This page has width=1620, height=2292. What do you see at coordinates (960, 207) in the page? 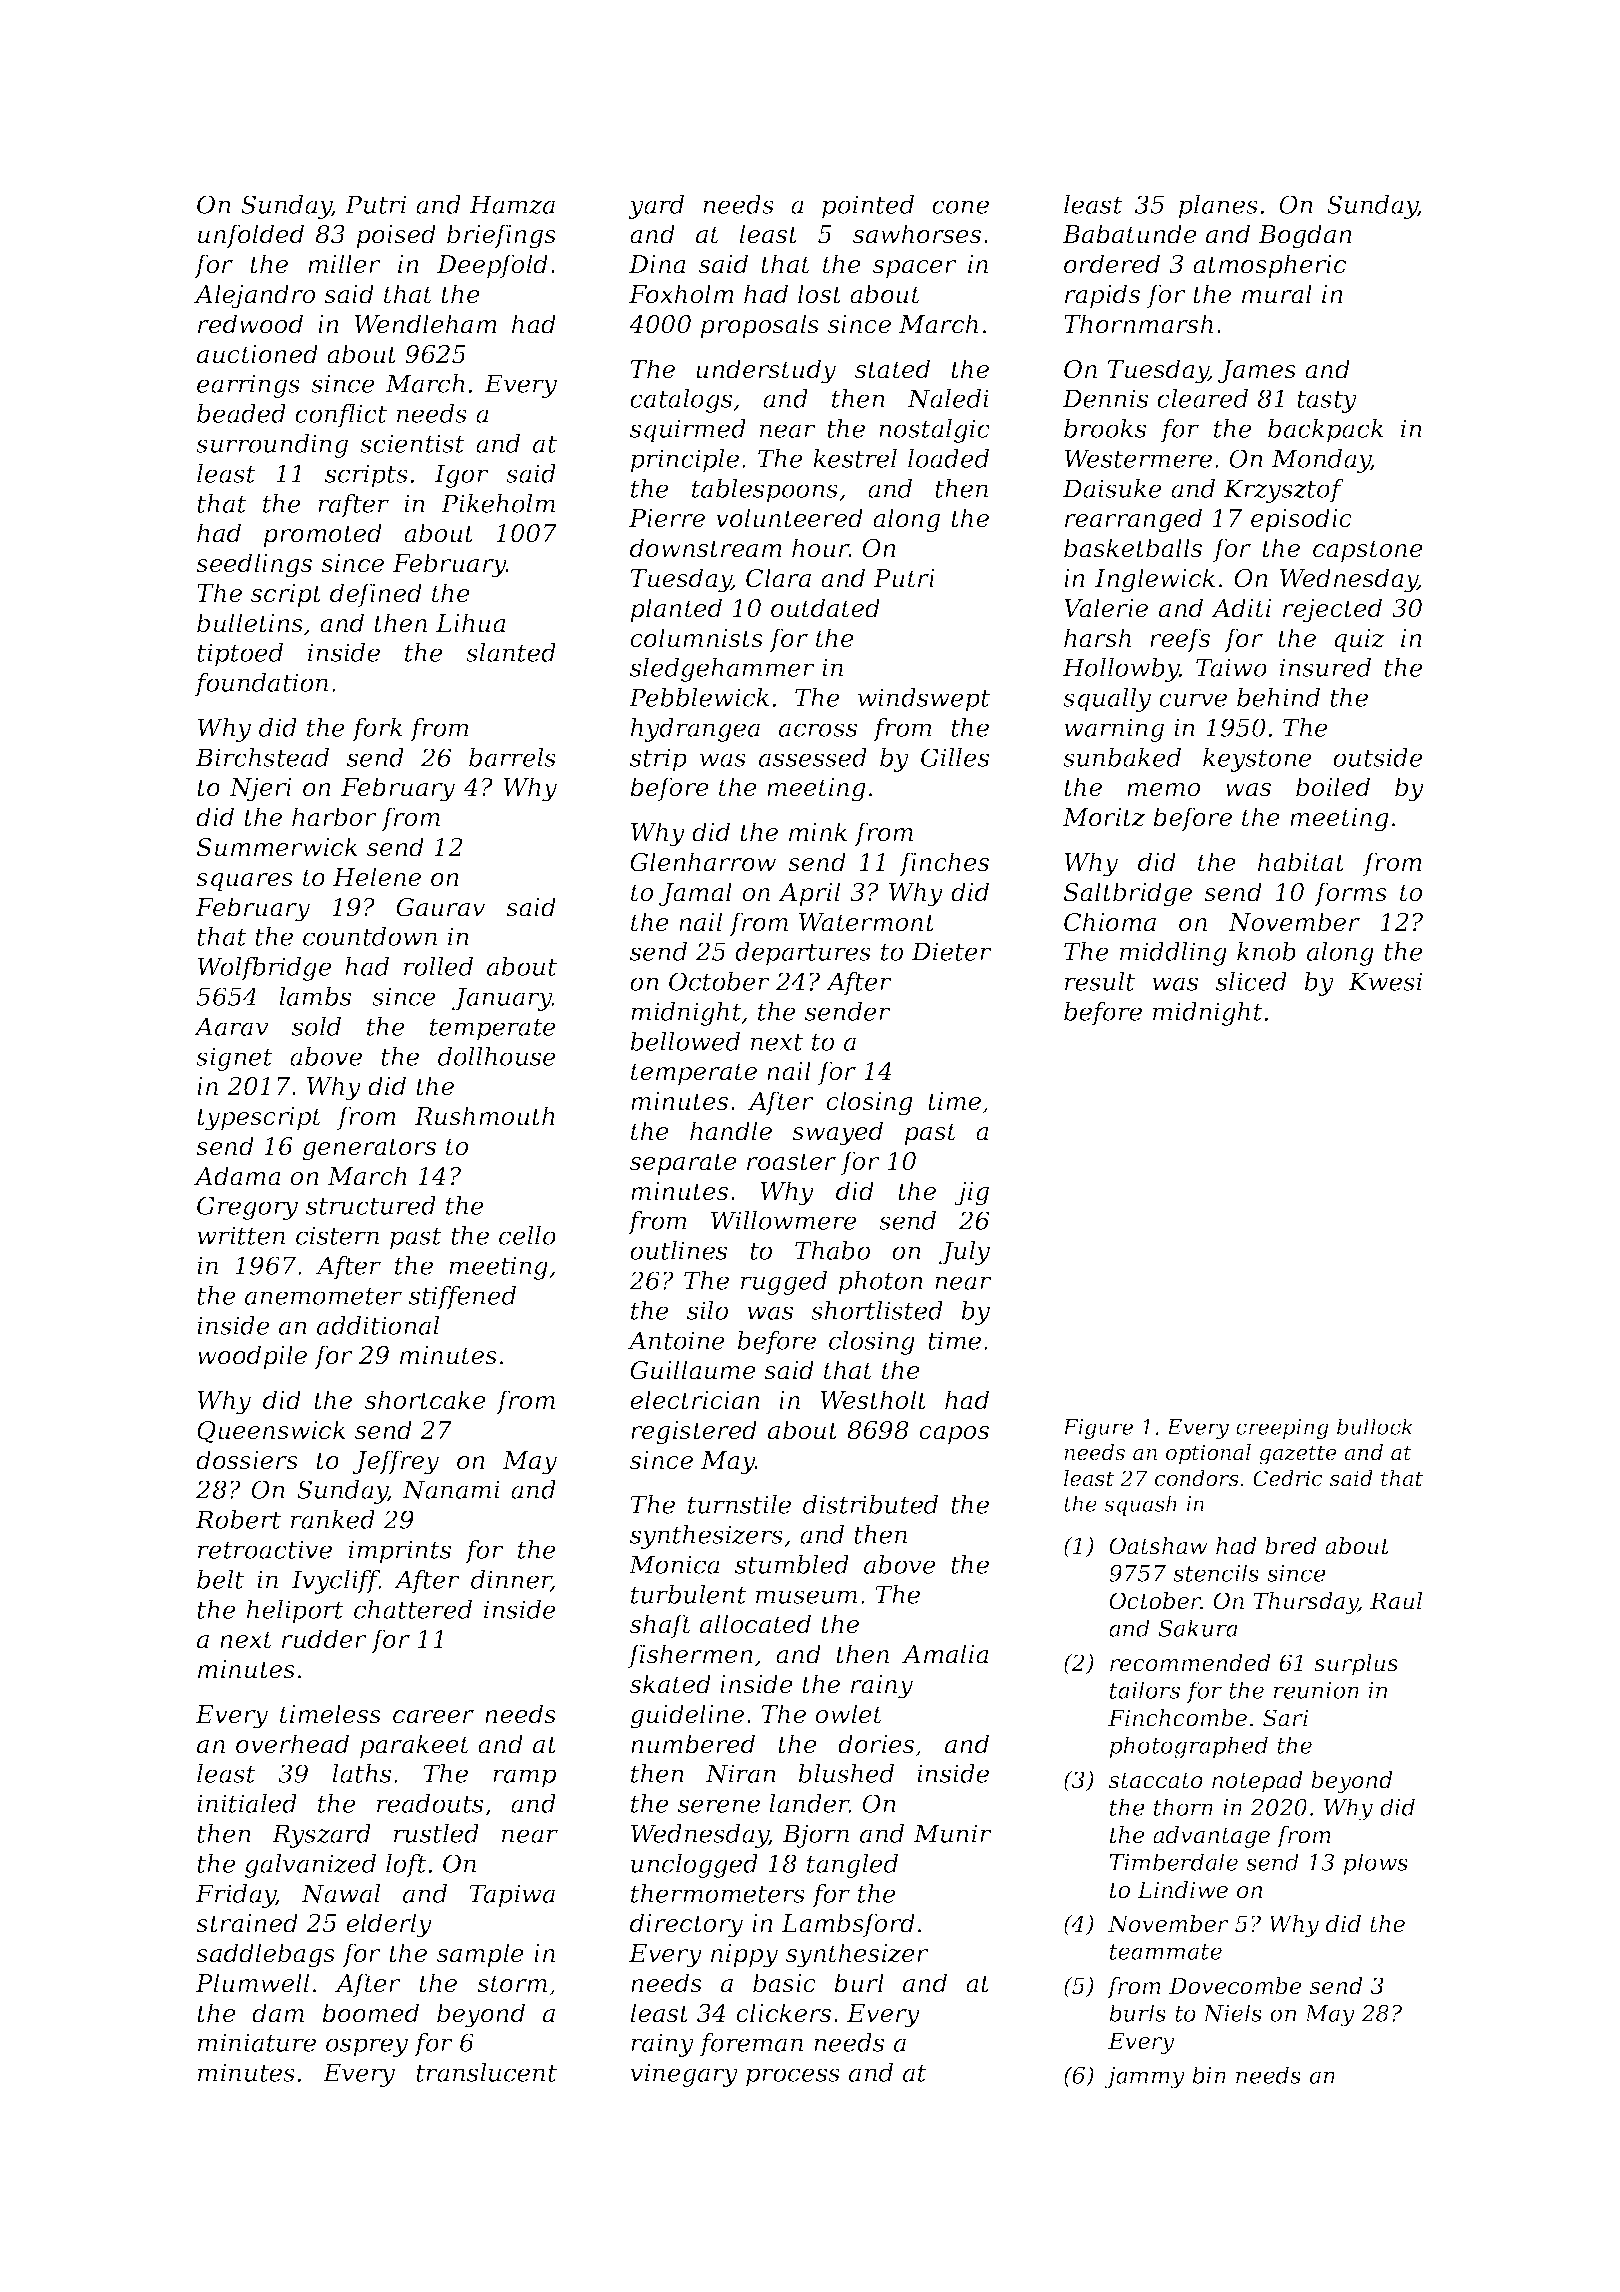
I see `cone` at bounding box center [960, 207].
